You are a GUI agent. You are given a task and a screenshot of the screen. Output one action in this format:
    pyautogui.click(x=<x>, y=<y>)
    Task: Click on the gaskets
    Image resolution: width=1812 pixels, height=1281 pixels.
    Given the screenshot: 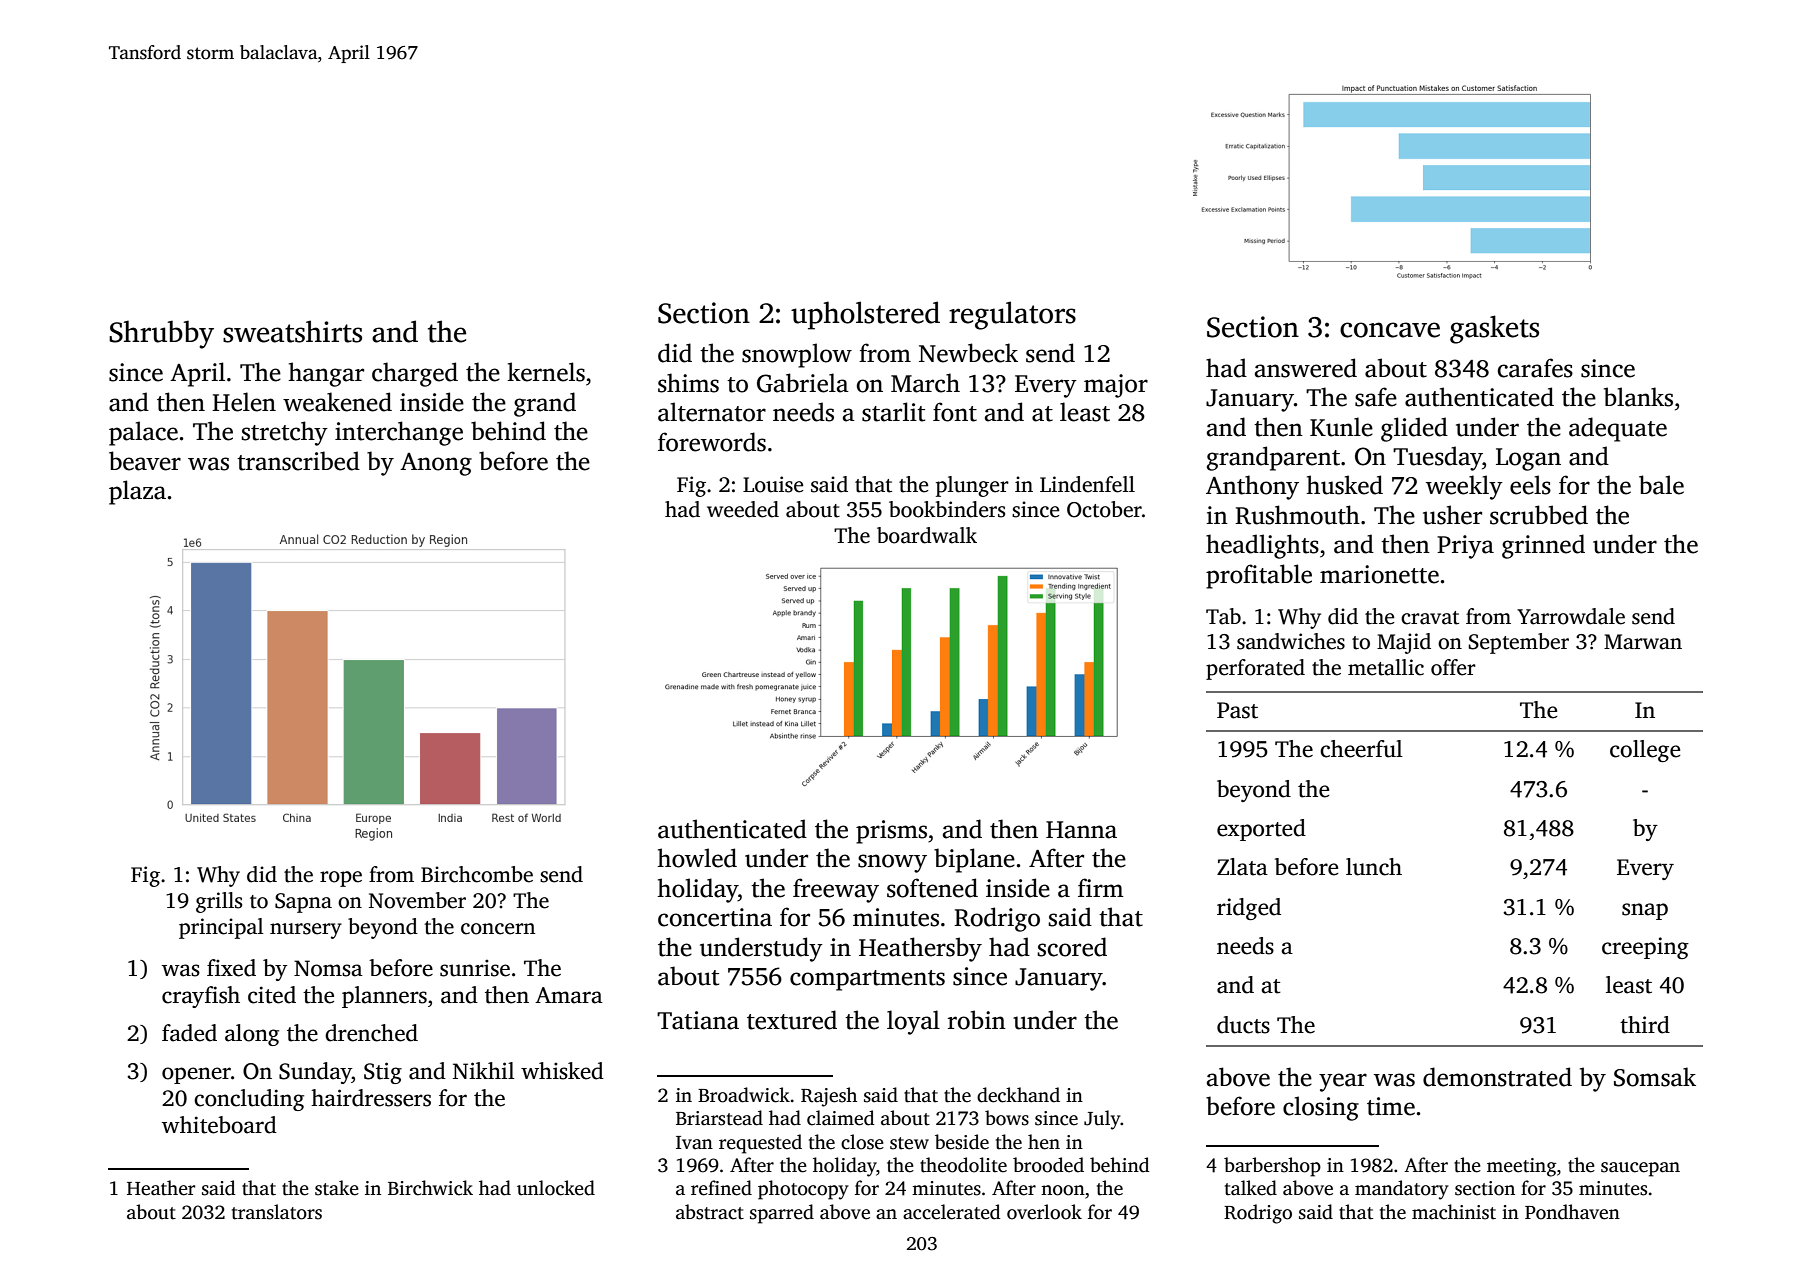 What is the action you would take?
    pyautogui.click(x=1494, y=329)
